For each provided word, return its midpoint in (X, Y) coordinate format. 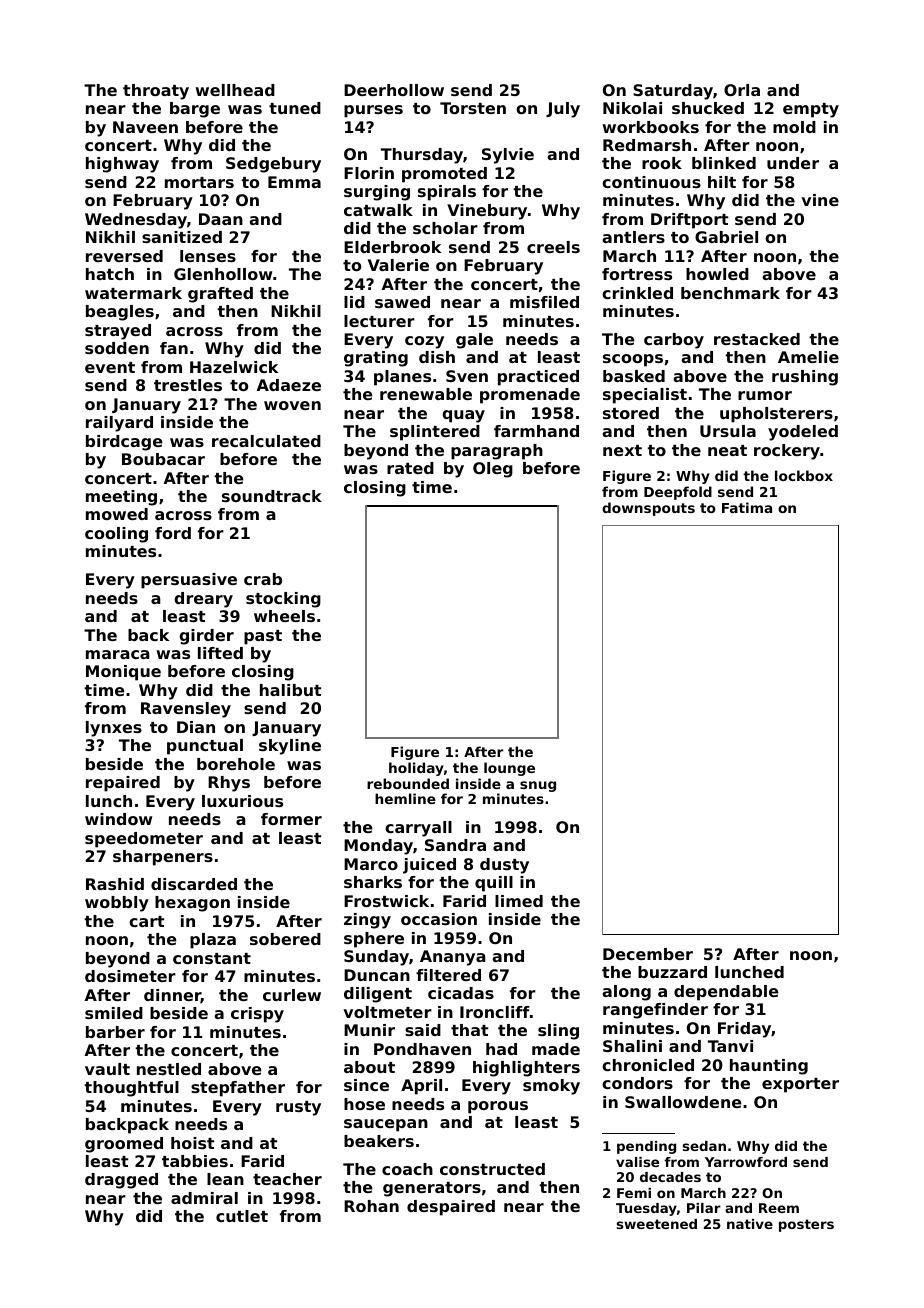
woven (292, 405)
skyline (290, 747)
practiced (538, 378)
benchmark (730, 293)
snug (538, 786)
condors (637, 1083)
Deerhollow (394, 90)
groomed (124, 1145)
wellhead (235, 90)
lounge (509, 769)
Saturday (673, 92)
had (501, 1049)
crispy (257, 1015)
